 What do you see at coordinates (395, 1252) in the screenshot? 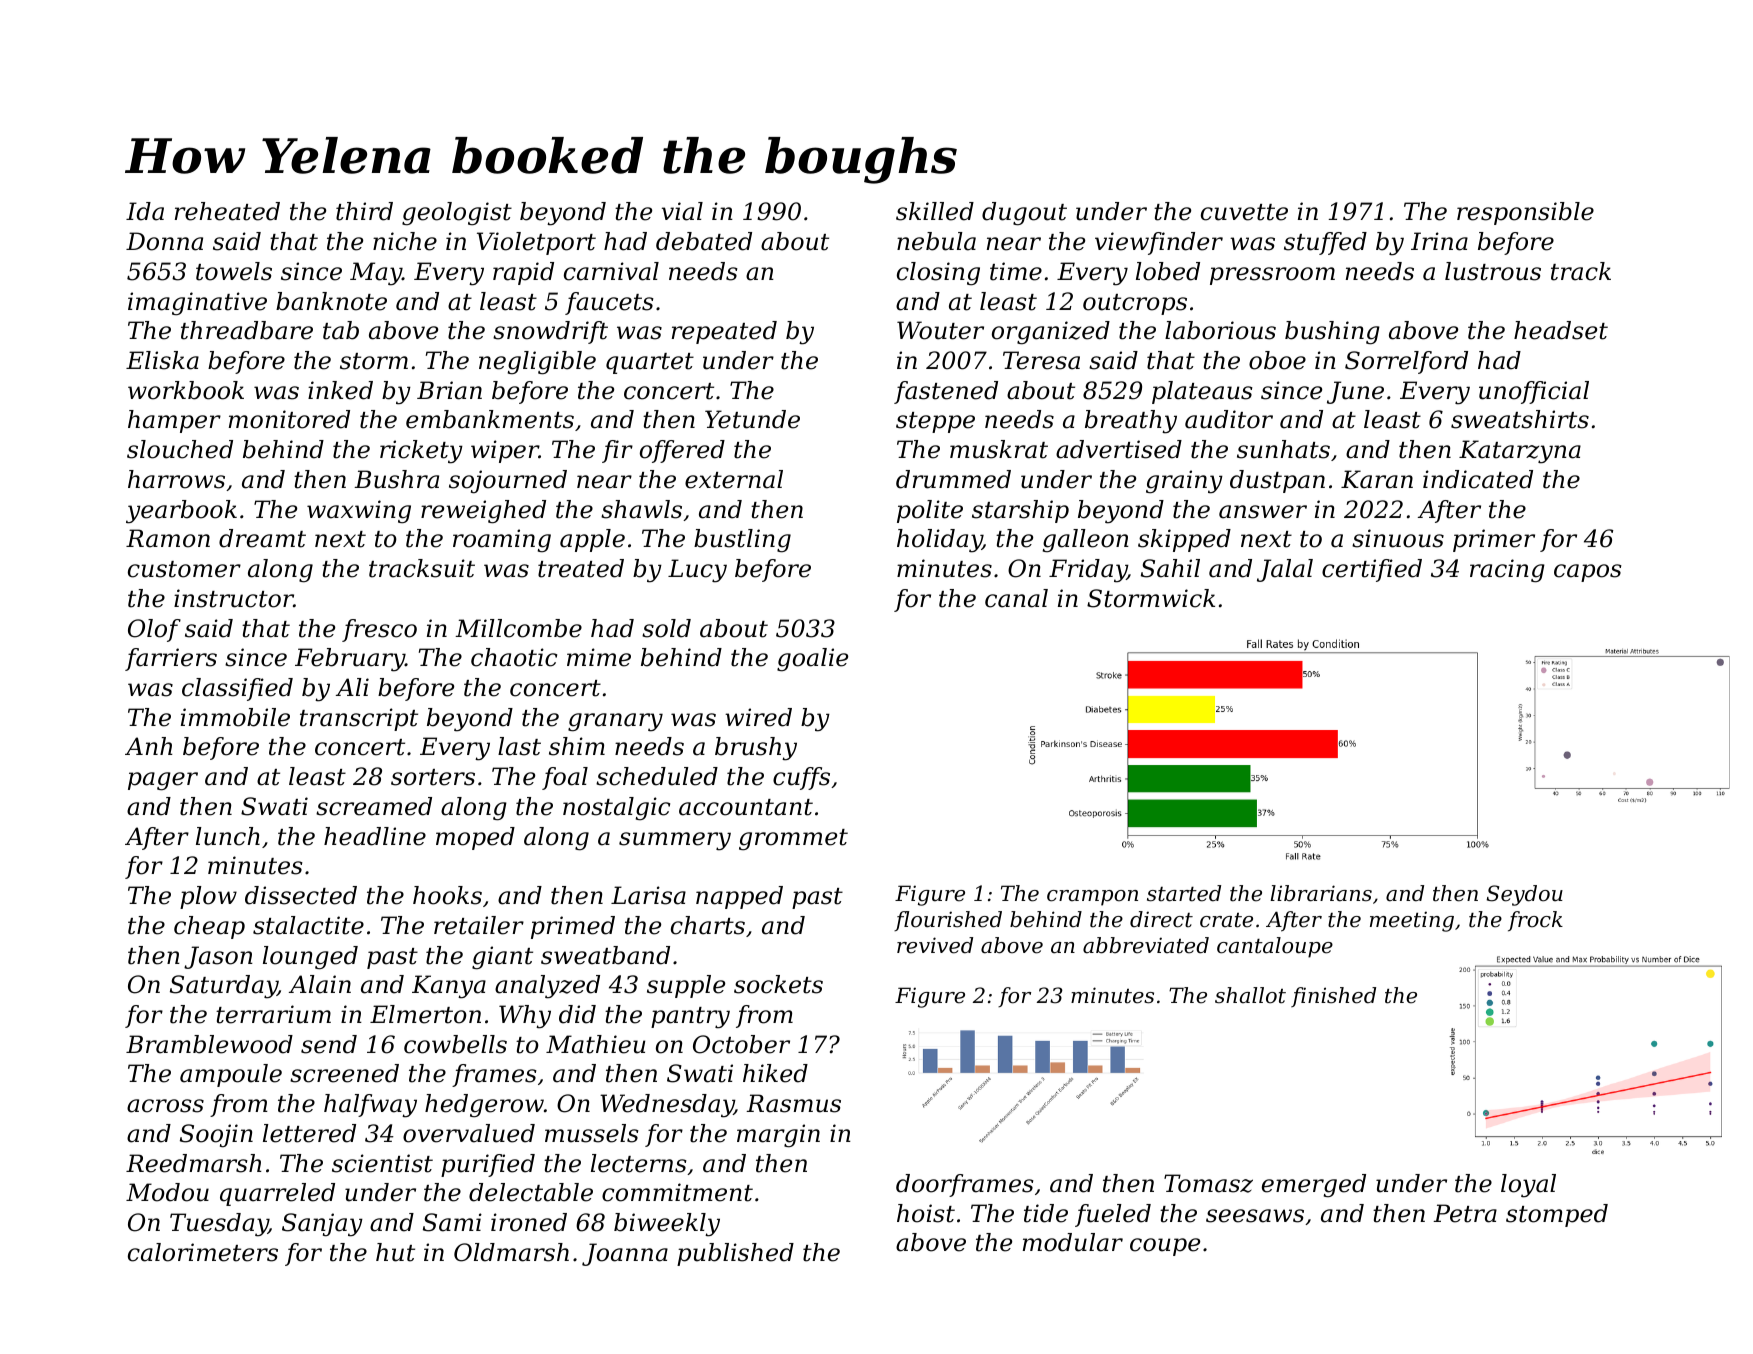
I see `hut` at bounding box center [395, 1252].
